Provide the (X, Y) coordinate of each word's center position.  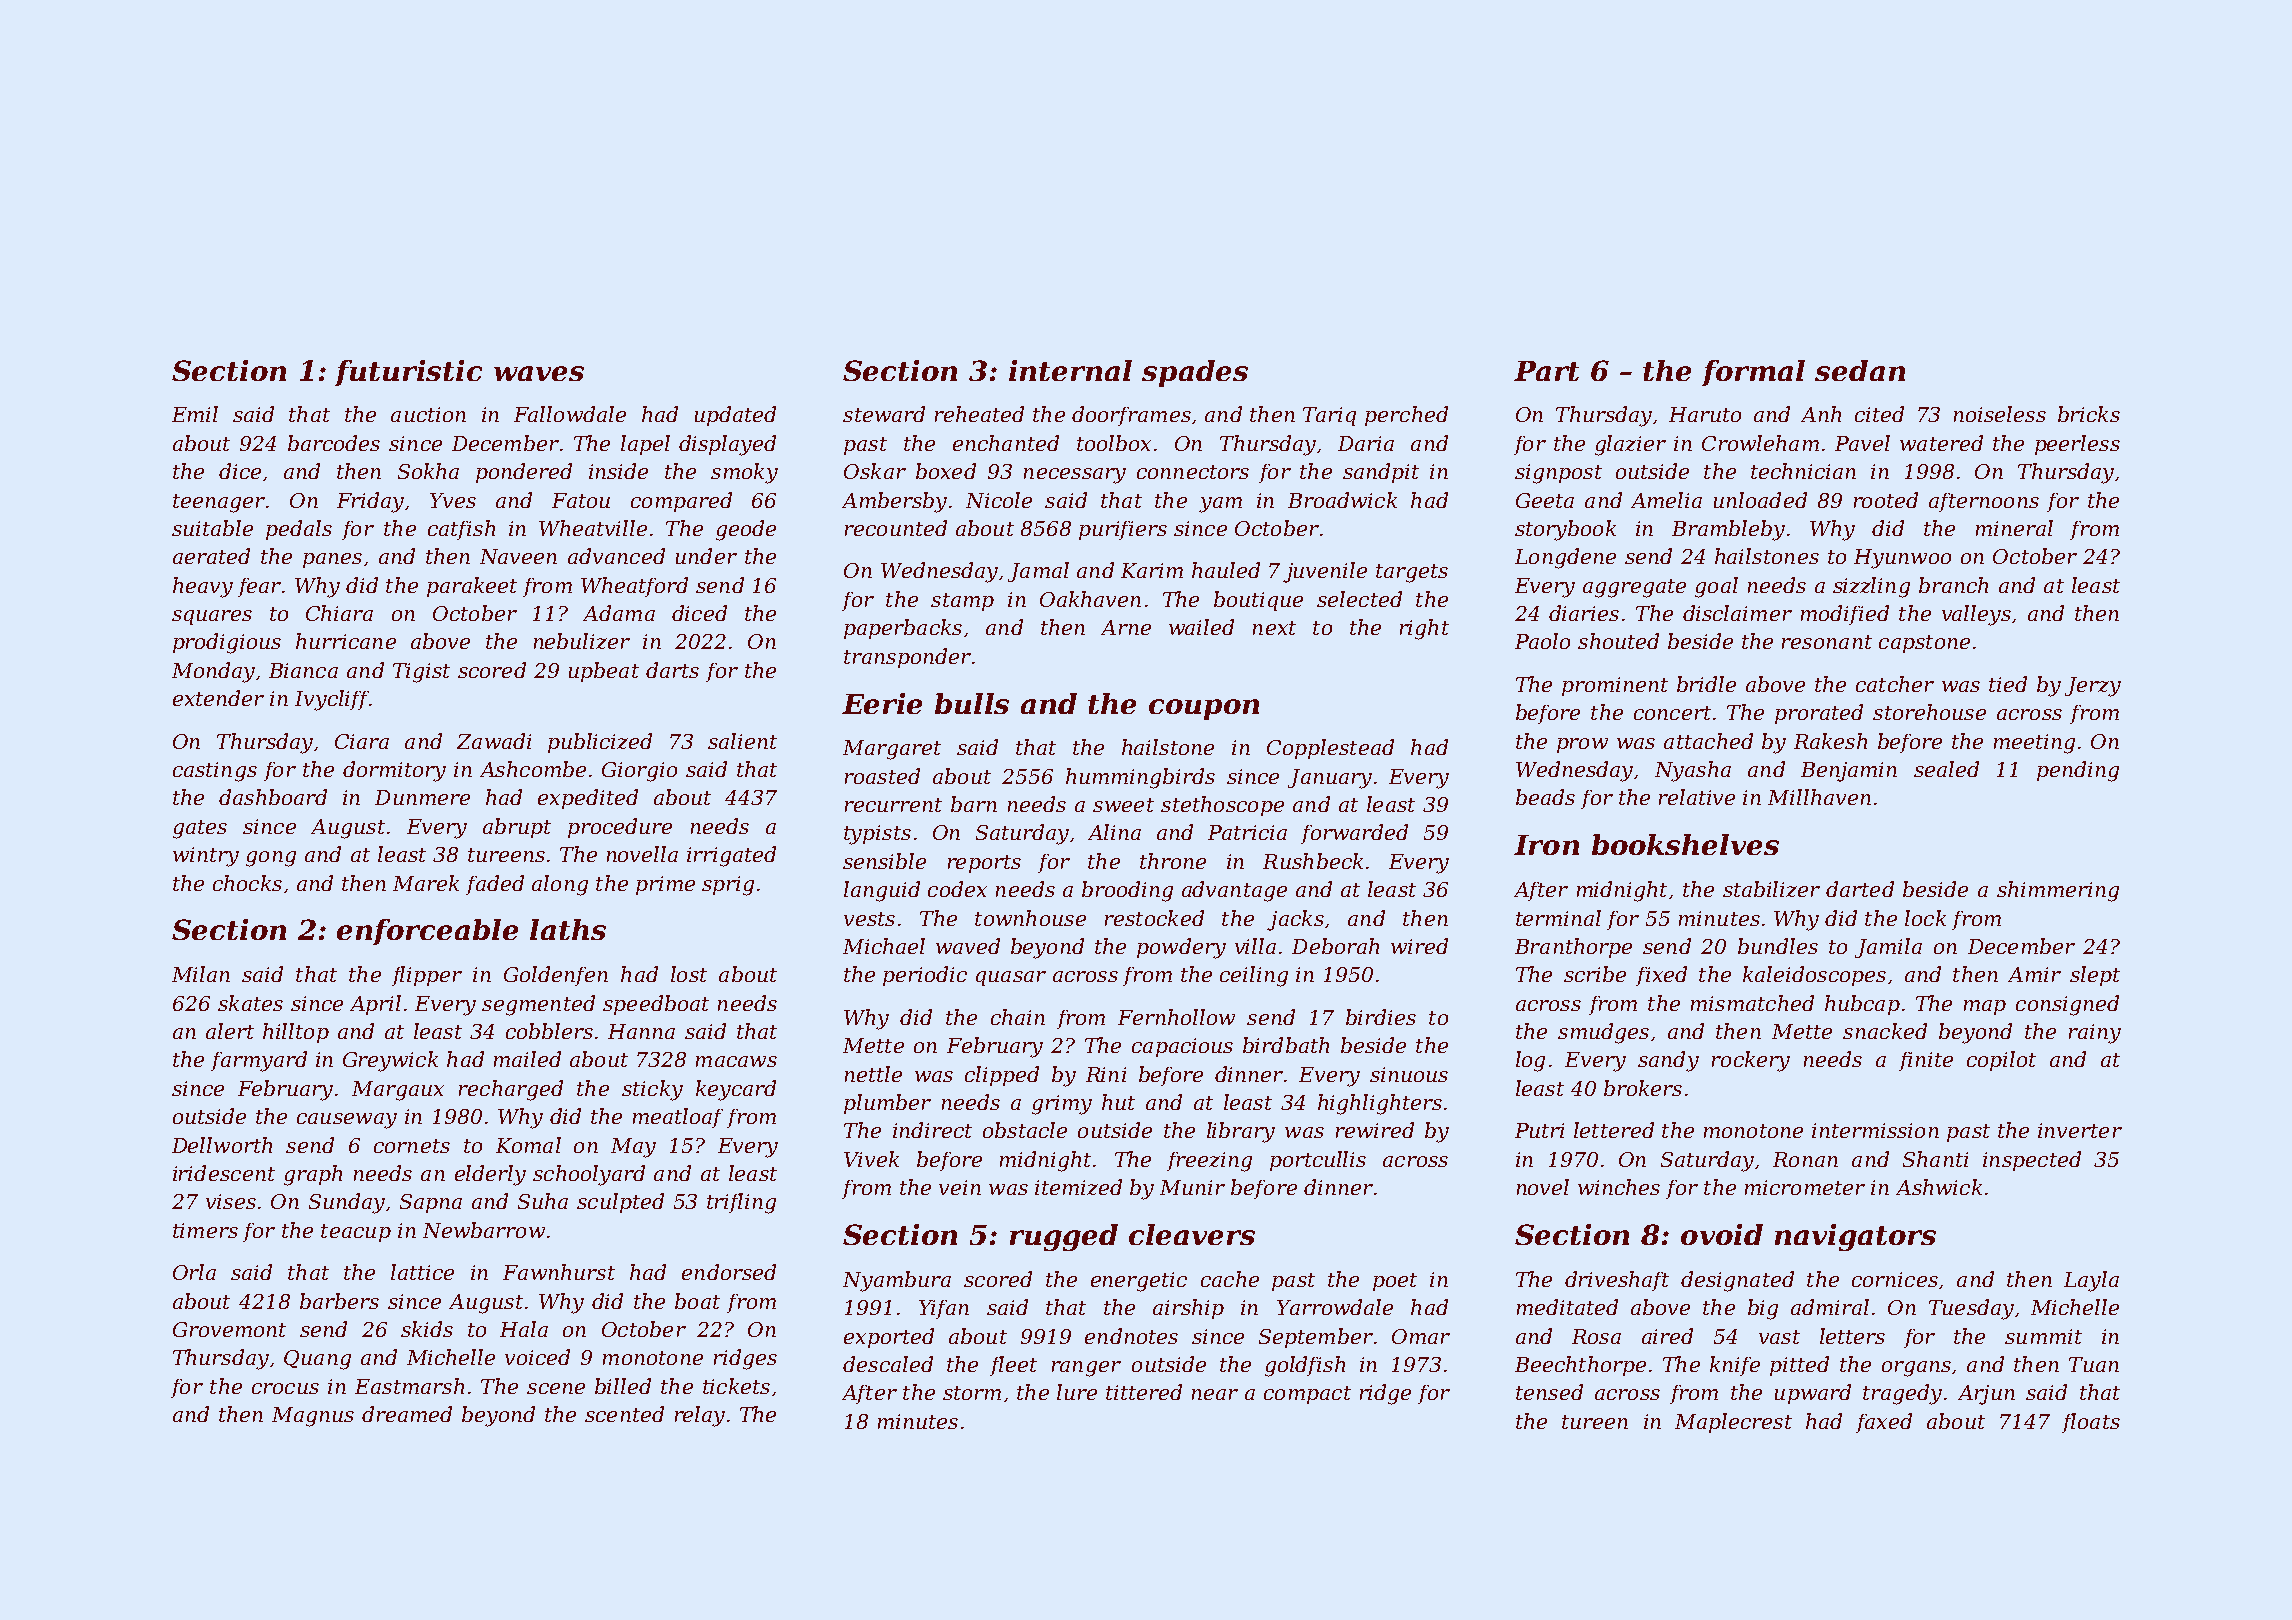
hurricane (346, 641)
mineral (2014, 528)
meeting (2034, 744)
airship (1188, 1309)
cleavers (1192, 1234)
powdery (1181, 948)
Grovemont (229, 1329)
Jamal (1038, 572)
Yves (453, 500)
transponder (907, 658)
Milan (201, 974)
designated (1737, 1281)
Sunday (347, 1203)
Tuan (2094, 1364)
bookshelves (1685, 844)
